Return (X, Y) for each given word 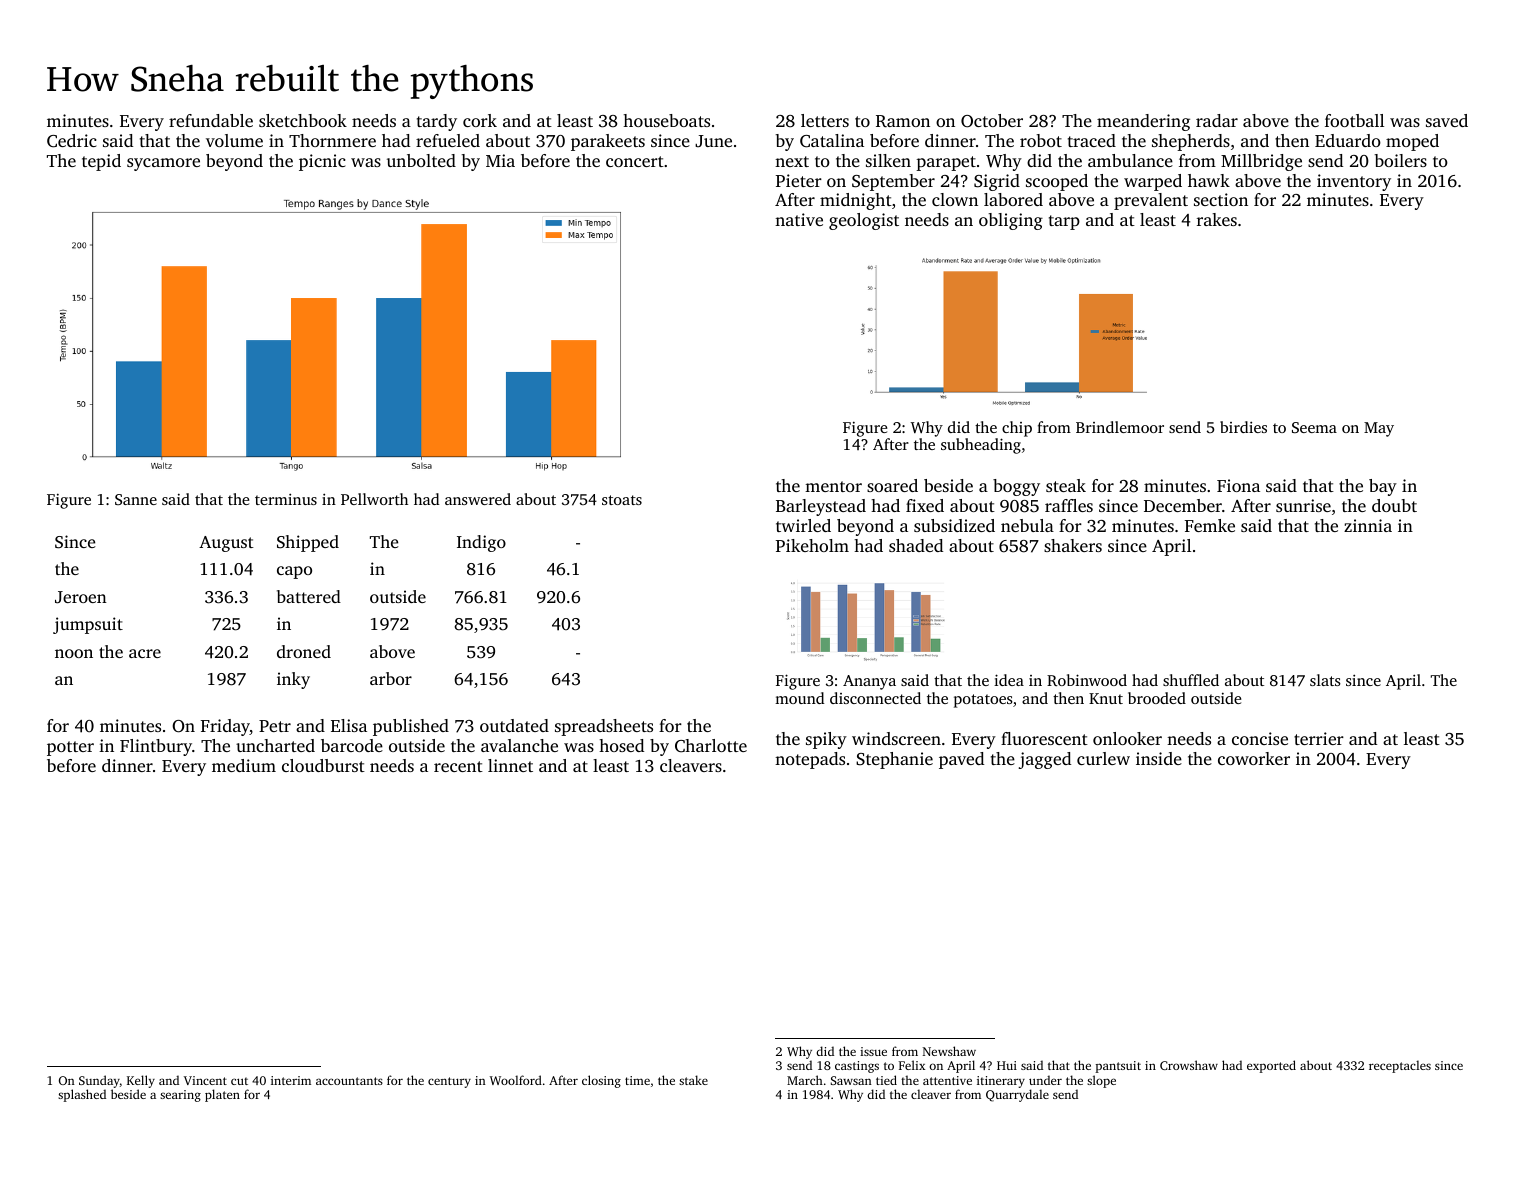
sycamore (163, 164)
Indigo (481, 543)
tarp (1064, 222)
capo (294, 572)
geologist (864, 221)
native (799, 219)
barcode (352, 745)
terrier (1319, 738)
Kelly (141, 1081)
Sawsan (851, 1080)
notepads (810, 760)
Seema (1314, 427)
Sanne (136, 499)
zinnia (1368, 525)
